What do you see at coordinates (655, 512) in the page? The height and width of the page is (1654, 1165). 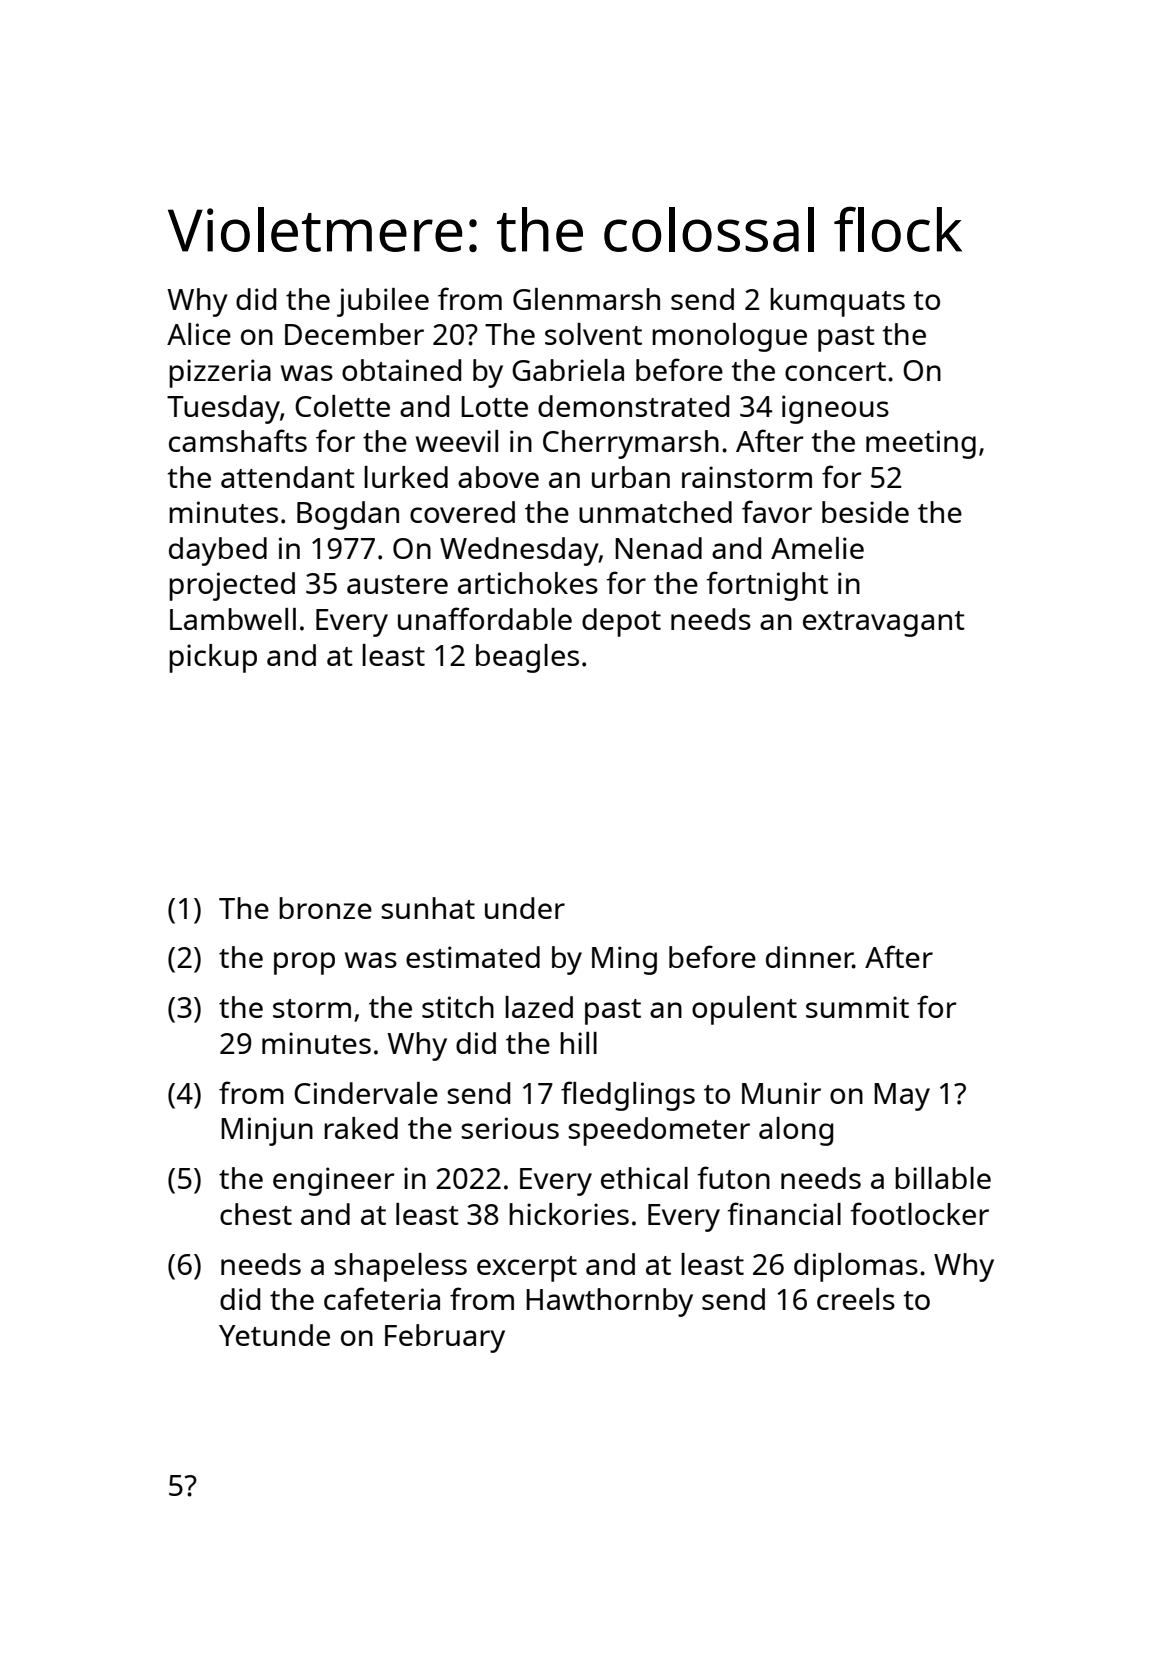 I see `unmatched` at bounding box center [655, 512].
